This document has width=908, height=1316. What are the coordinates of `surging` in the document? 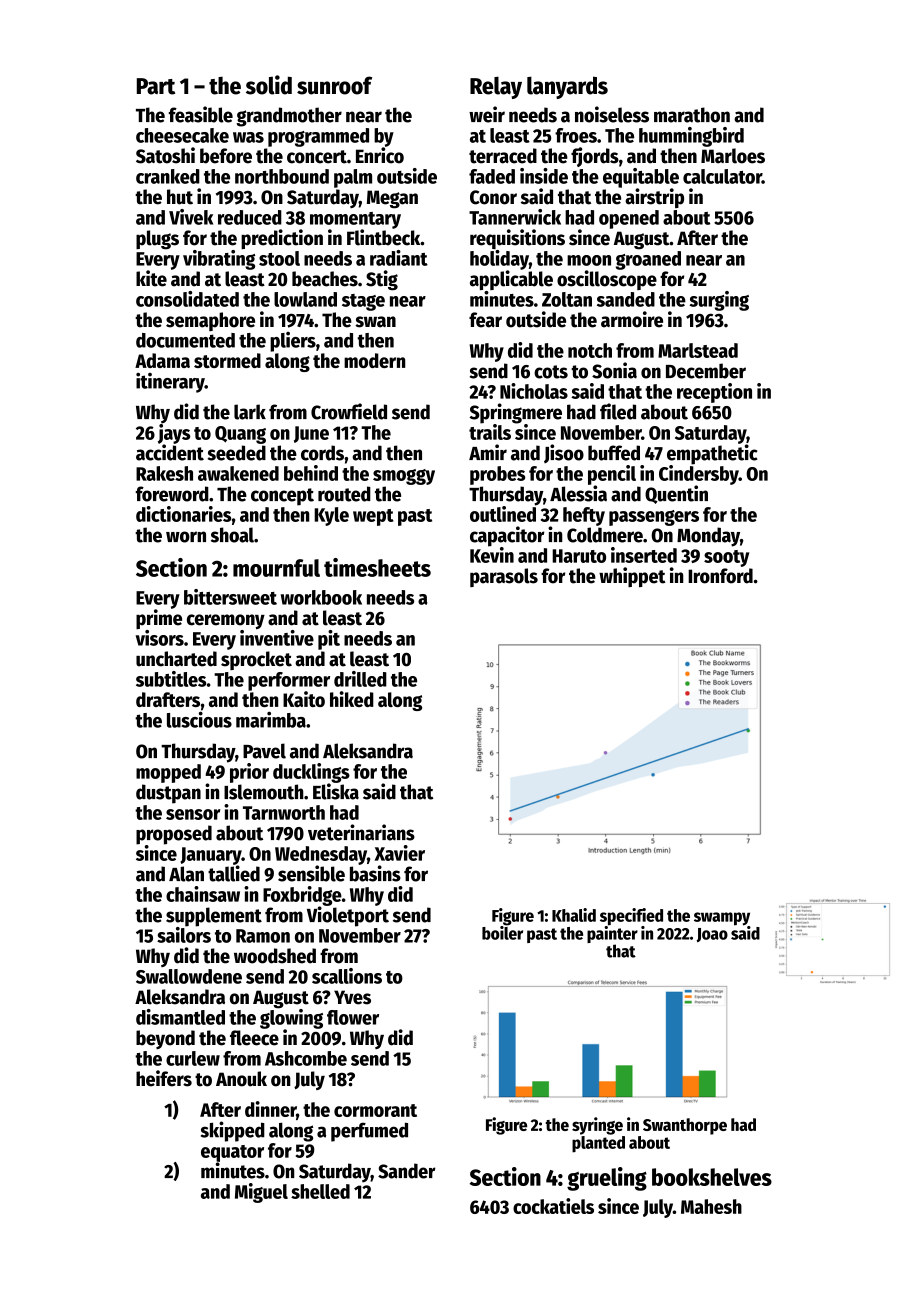 It's located at (719, 301).
